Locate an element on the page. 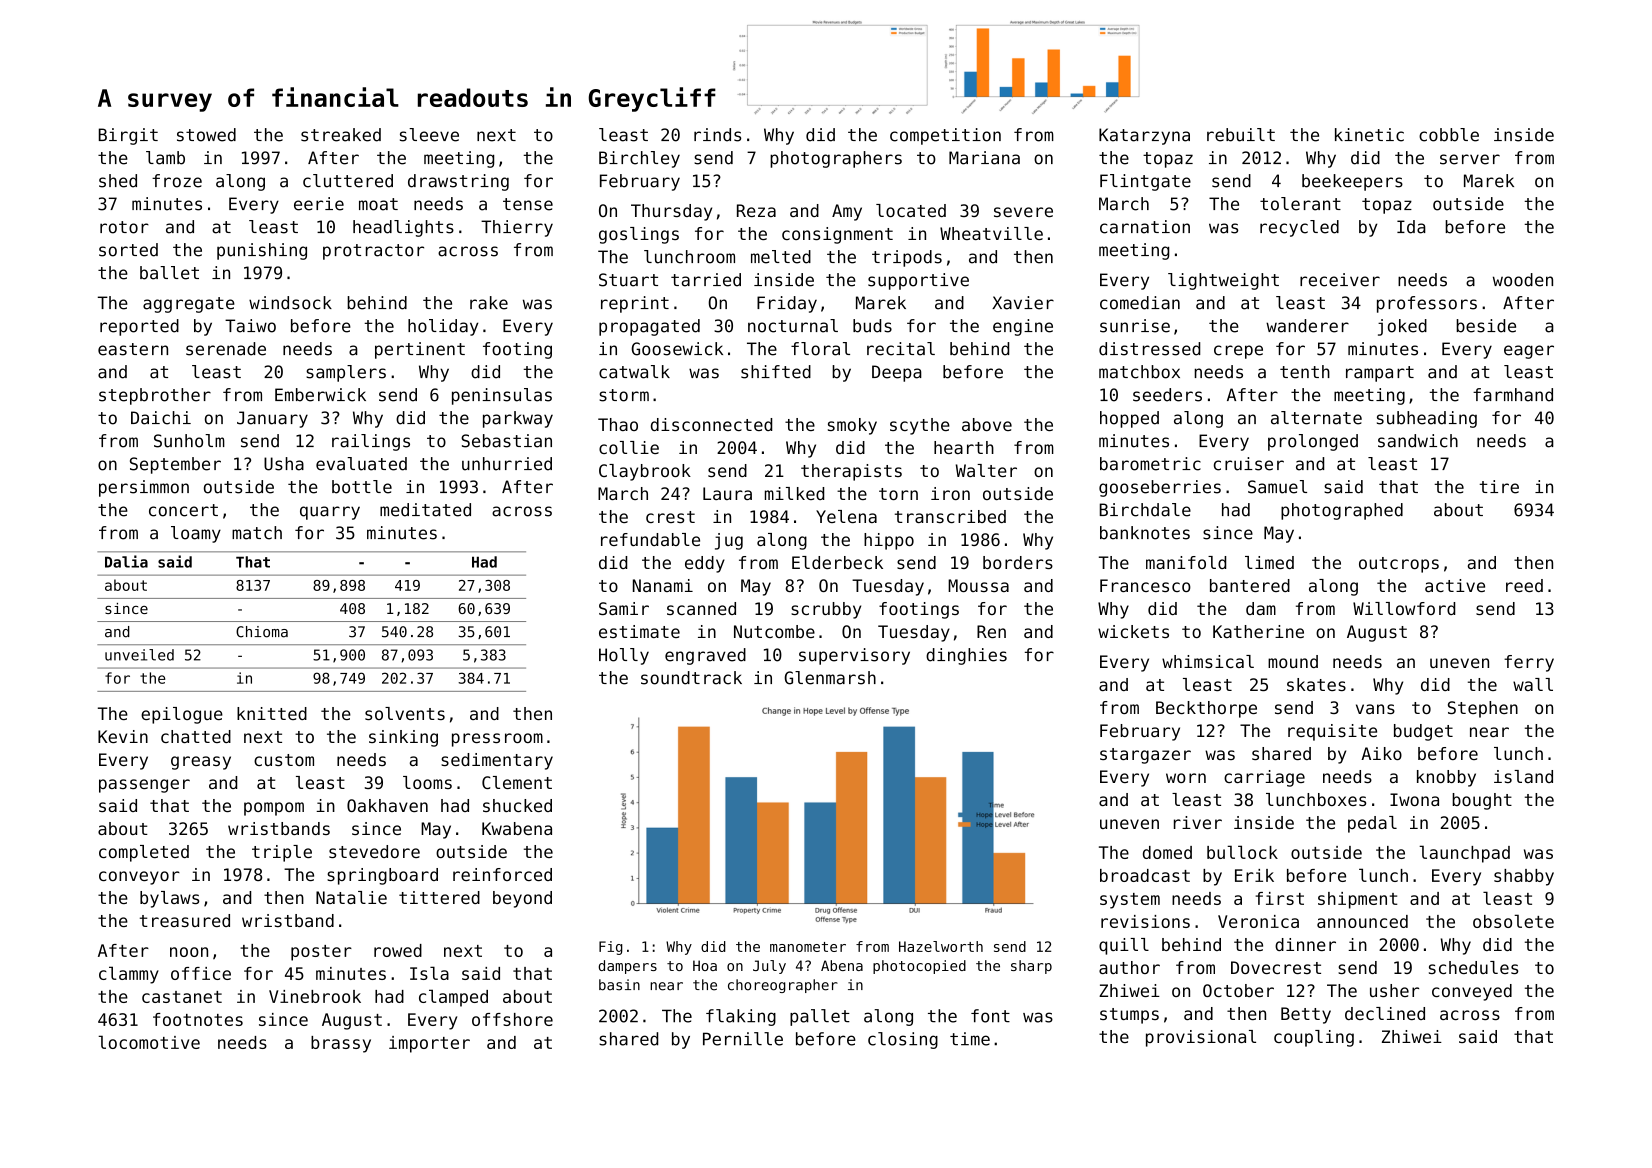 This image has height=1168, width=1652. protractor is located at coordinates (373, 252).
